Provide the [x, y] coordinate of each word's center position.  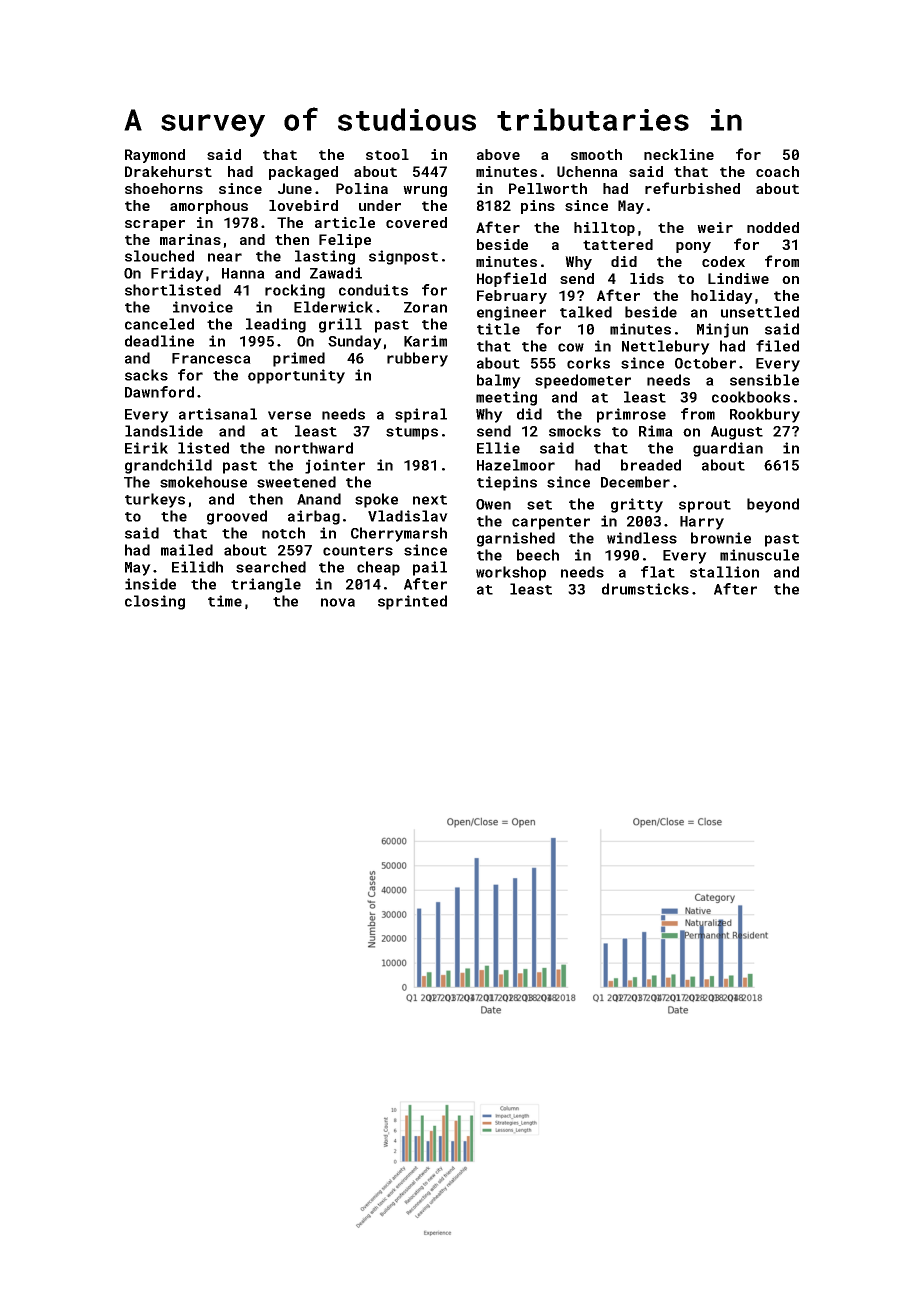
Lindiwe [738, 278]
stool [387, 154]
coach [777, 171]
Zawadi [336, 273]
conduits [373, 290]
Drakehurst [168, 171]
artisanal [218, 414]
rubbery [417, 359]
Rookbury [765, 415]
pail [430, 568]
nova [338, 602]
